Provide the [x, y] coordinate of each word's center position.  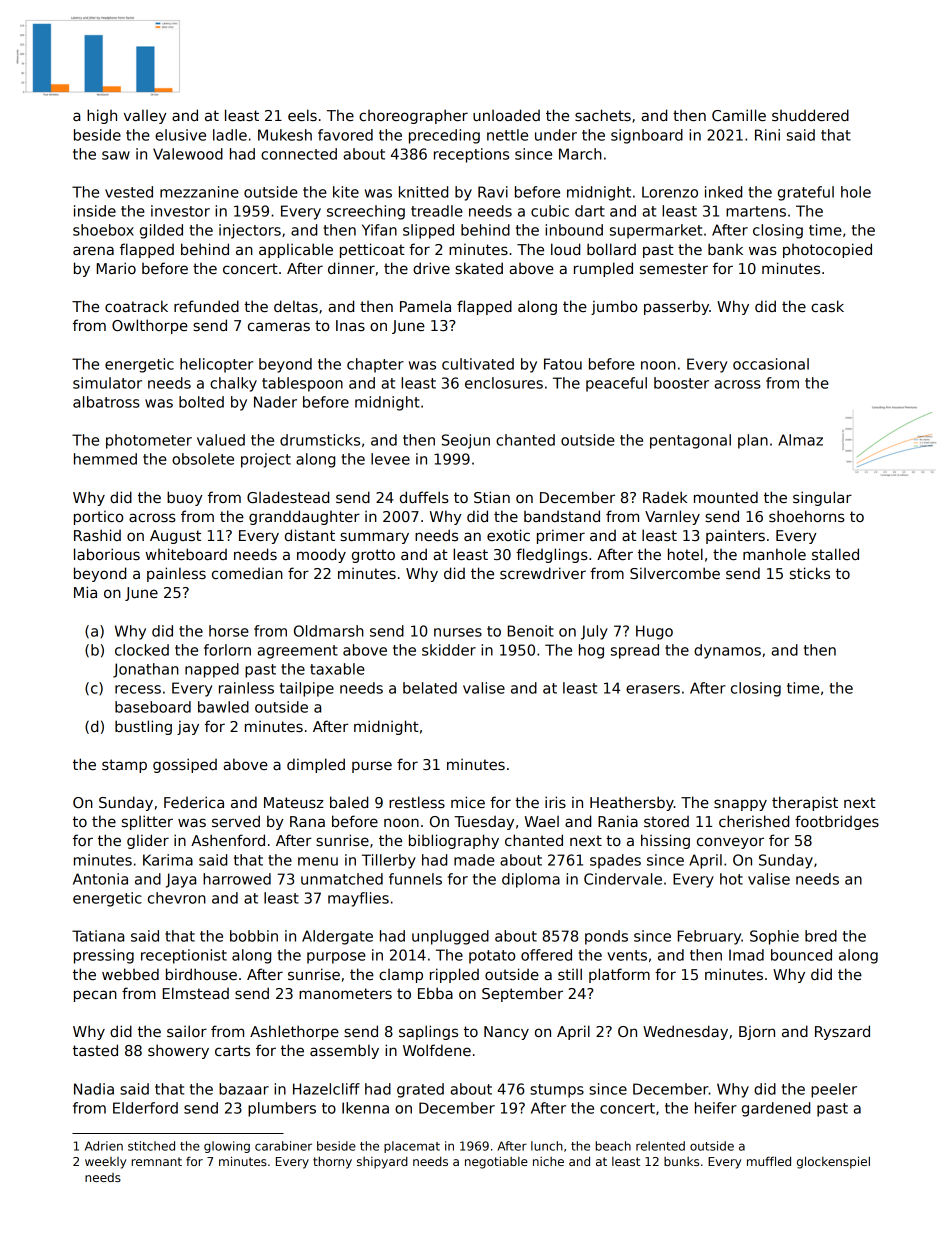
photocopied [827, 250]
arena [93, 250]
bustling [143, 727]
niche [548, 1161]
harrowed [237, 879]
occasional [771, 364]
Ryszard [842, 1032]
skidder [449, 650]
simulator [107, 383]
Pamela [425, 306]
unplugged [450, 937]
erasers [653, 689]
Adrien [104, 1146]
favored [345, 135]
